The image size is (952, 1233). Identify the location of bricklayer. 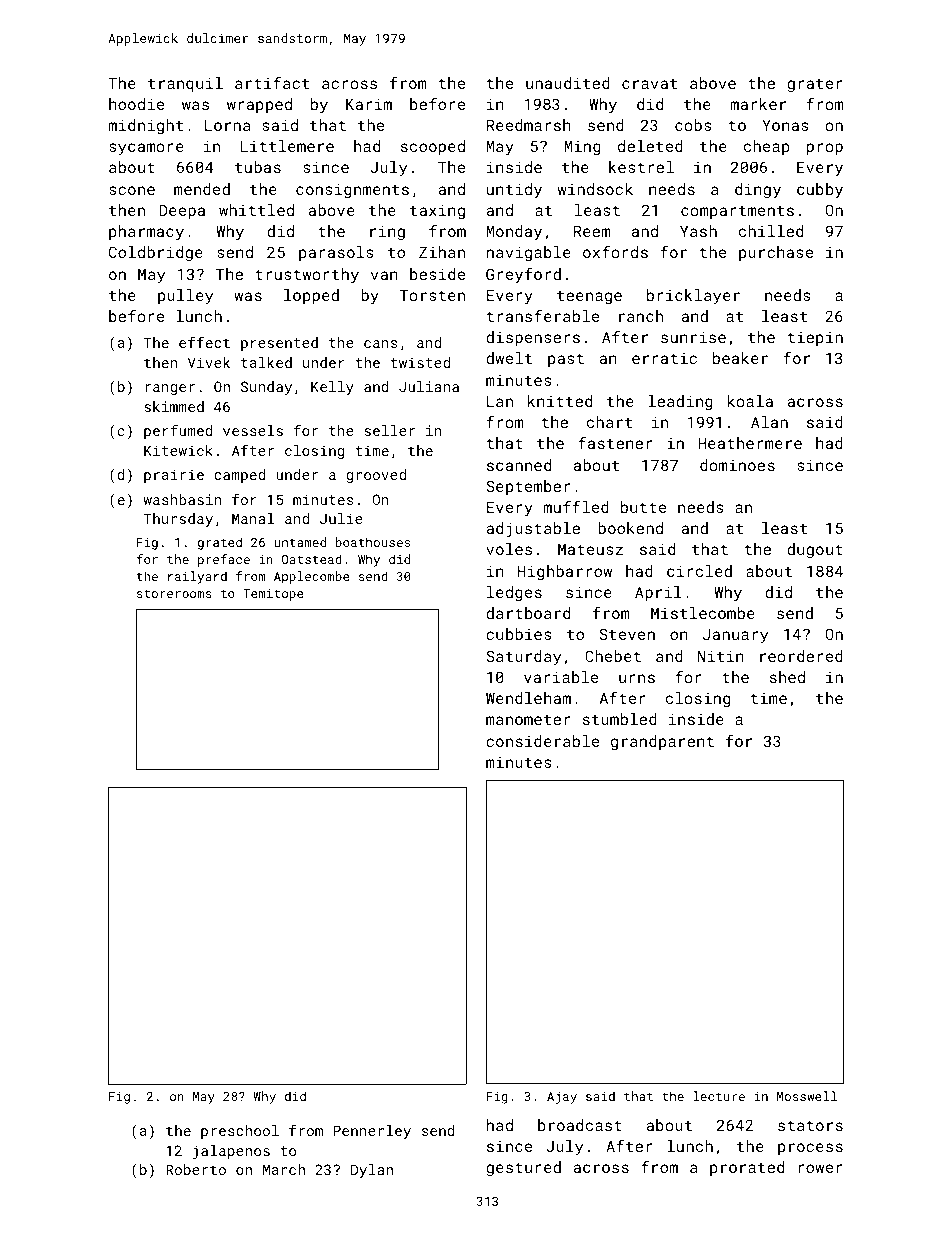
(693, 297).
